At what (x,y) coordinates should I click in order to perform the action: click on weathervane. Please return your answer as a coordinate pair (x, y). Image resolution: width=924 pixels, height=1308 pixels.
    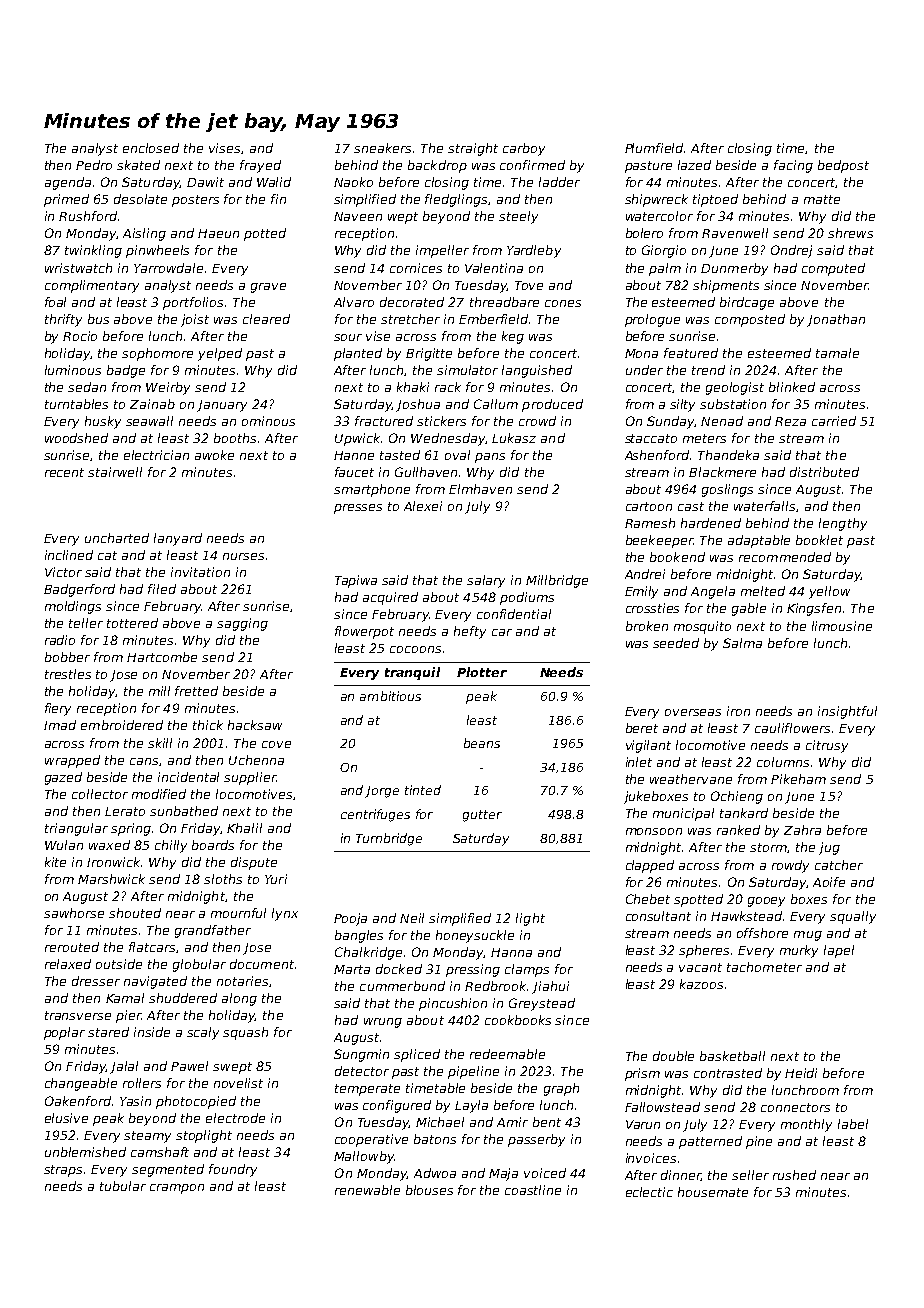
    Looking at the image, I should click on (691, 779).
